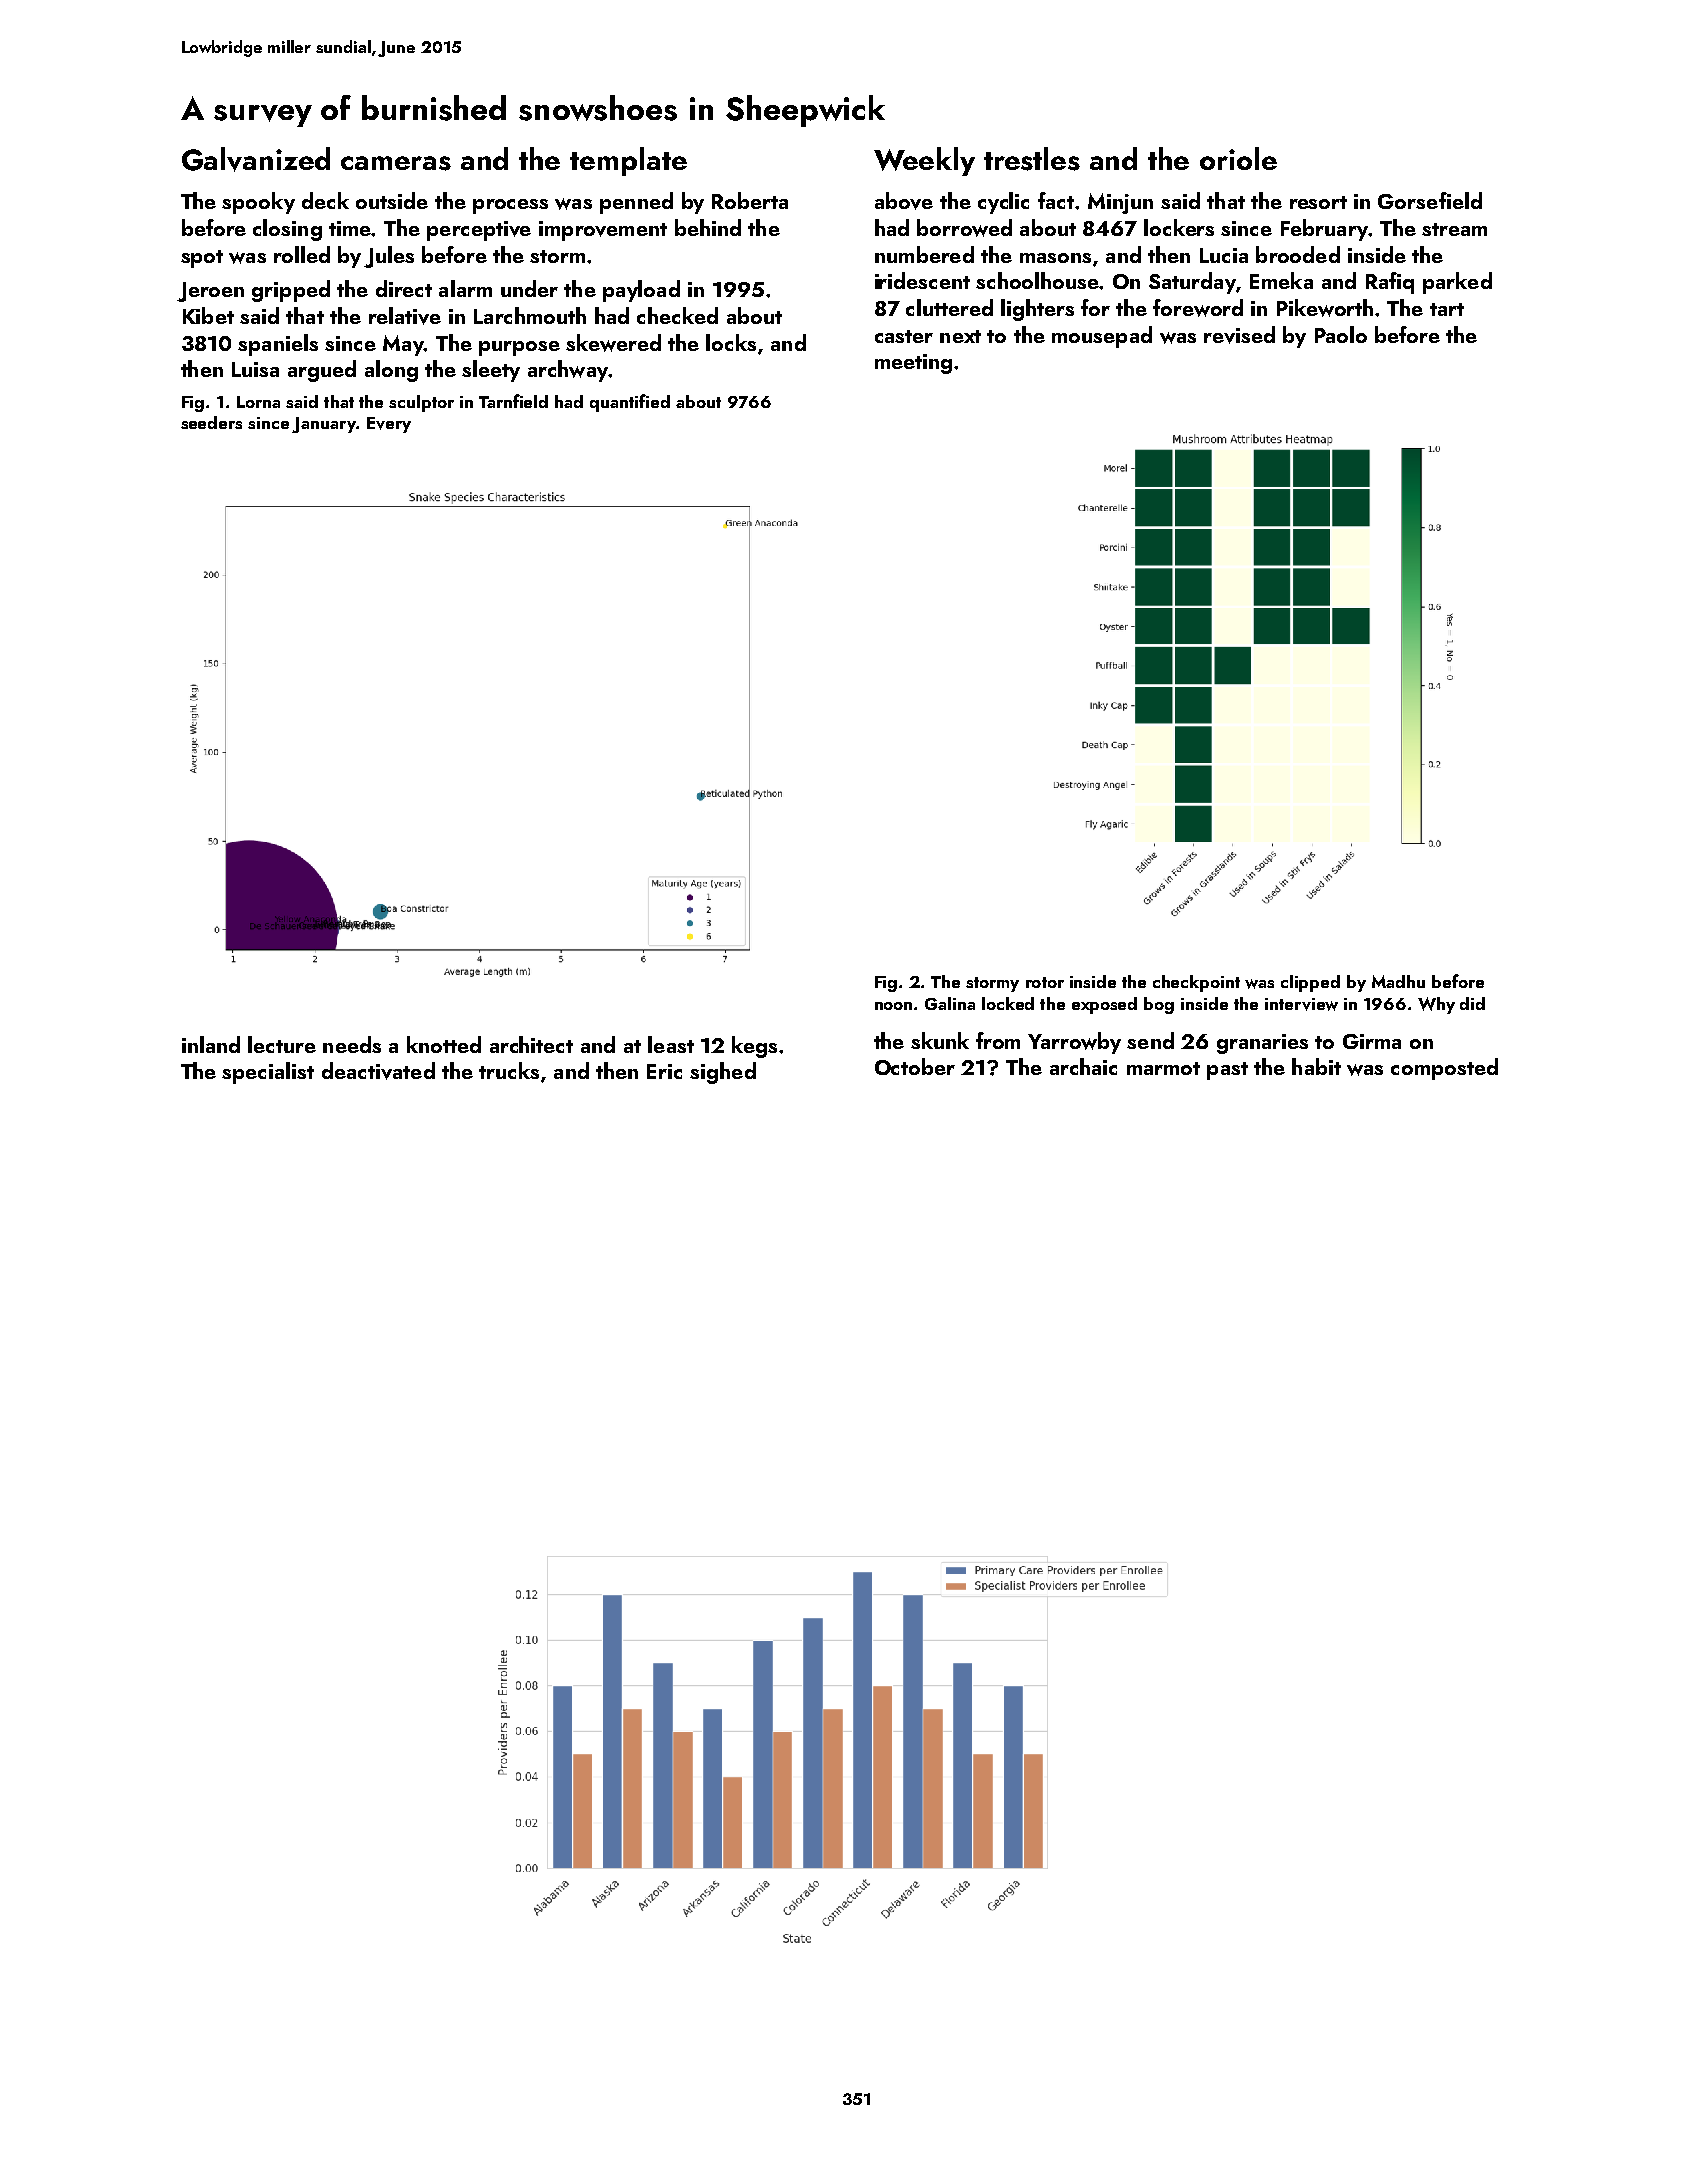 Image resolution: width=1683 pixels, height=2178 pixels. Describe the element at coordinates (258, 203) in the image. I see `spooky` at that location.
